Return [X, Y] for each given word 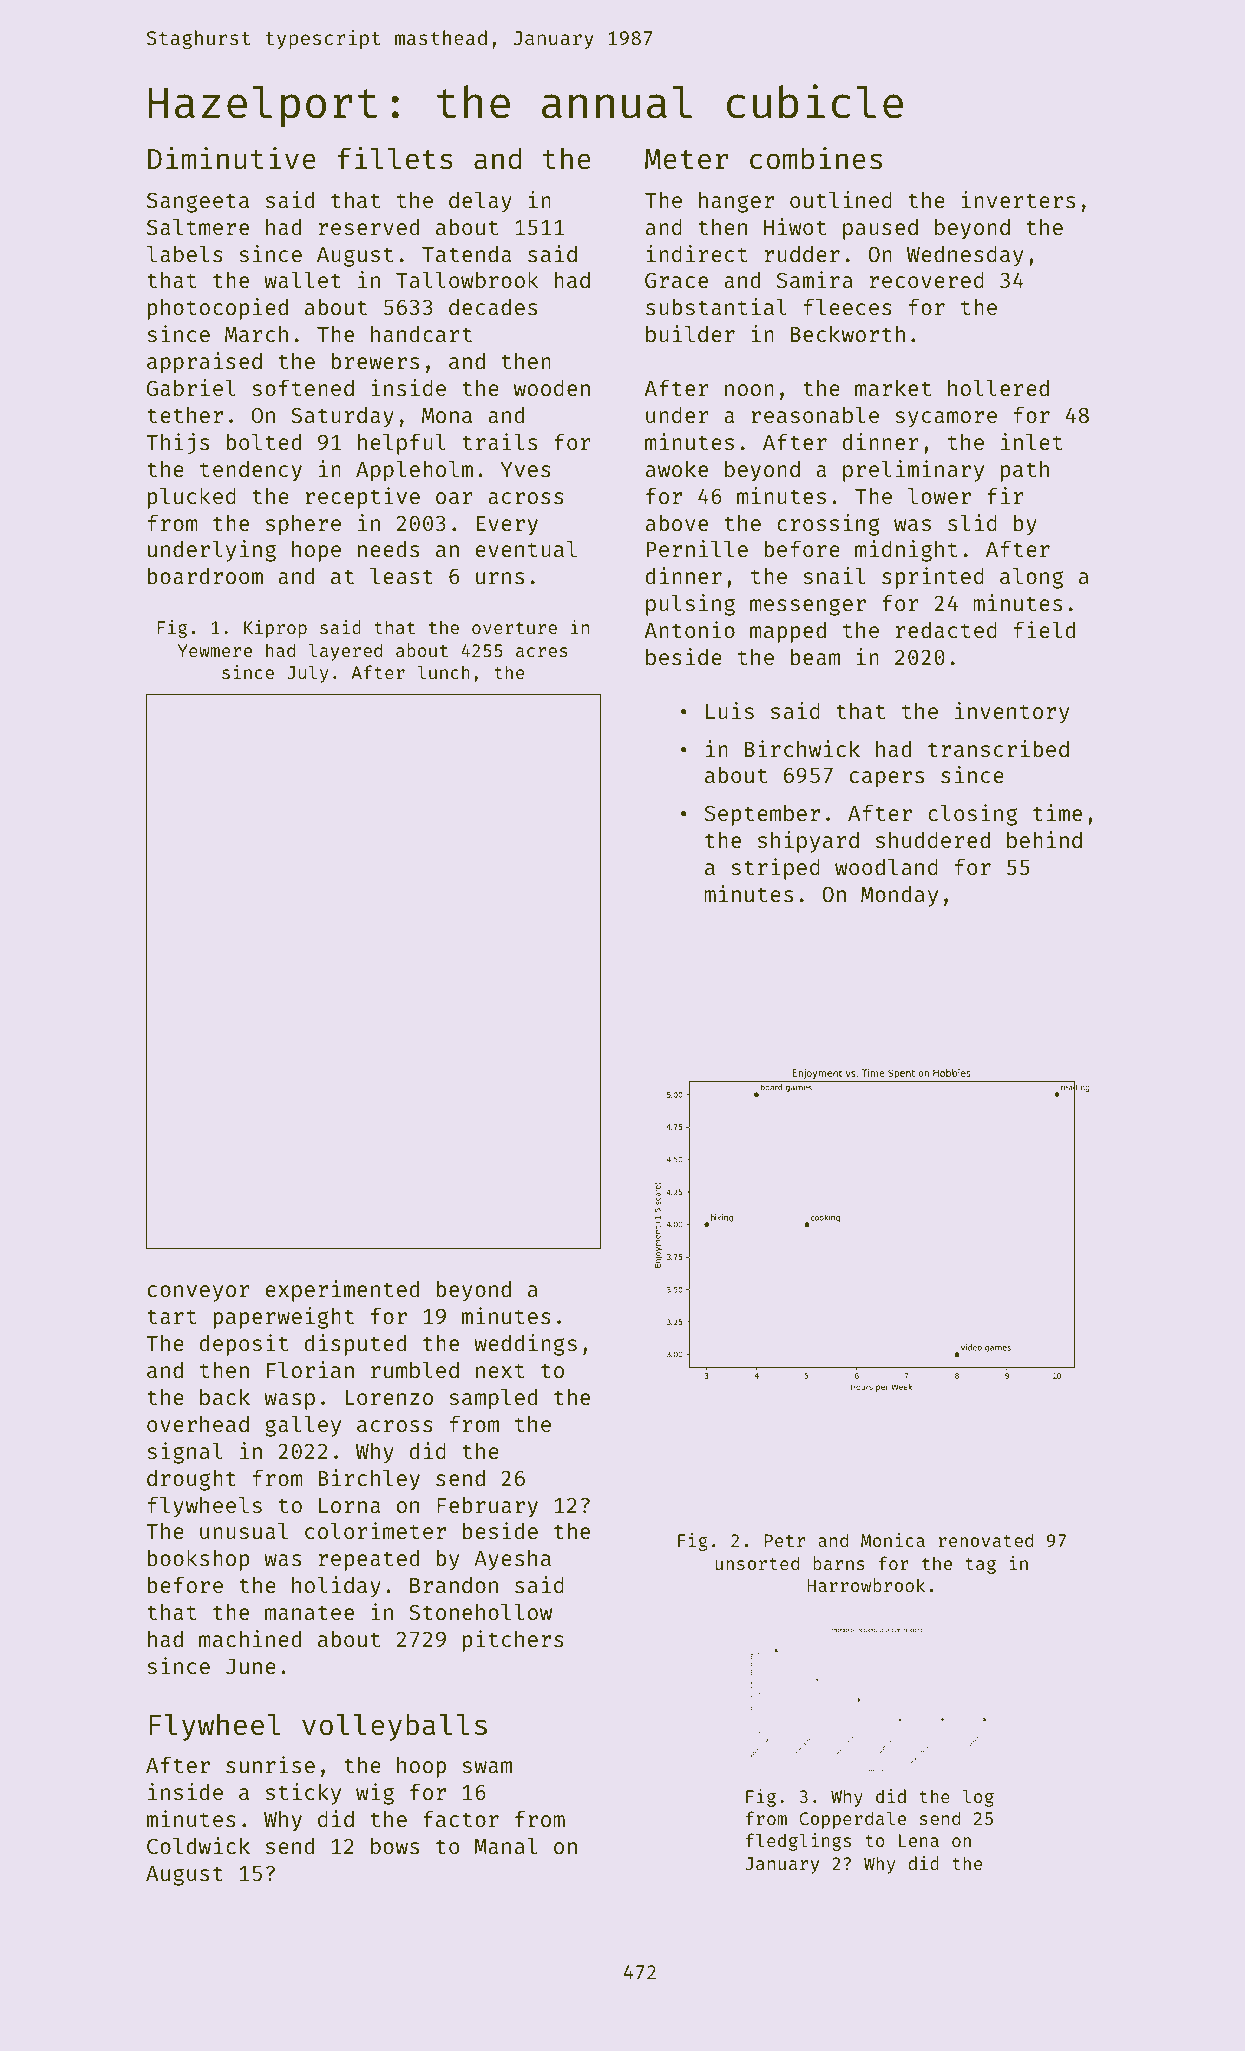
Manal [505, 1846]
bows [395, 1845]
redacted [946, 629]
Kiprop [275, 629]
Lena [919, 1840]
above [677, 522]
